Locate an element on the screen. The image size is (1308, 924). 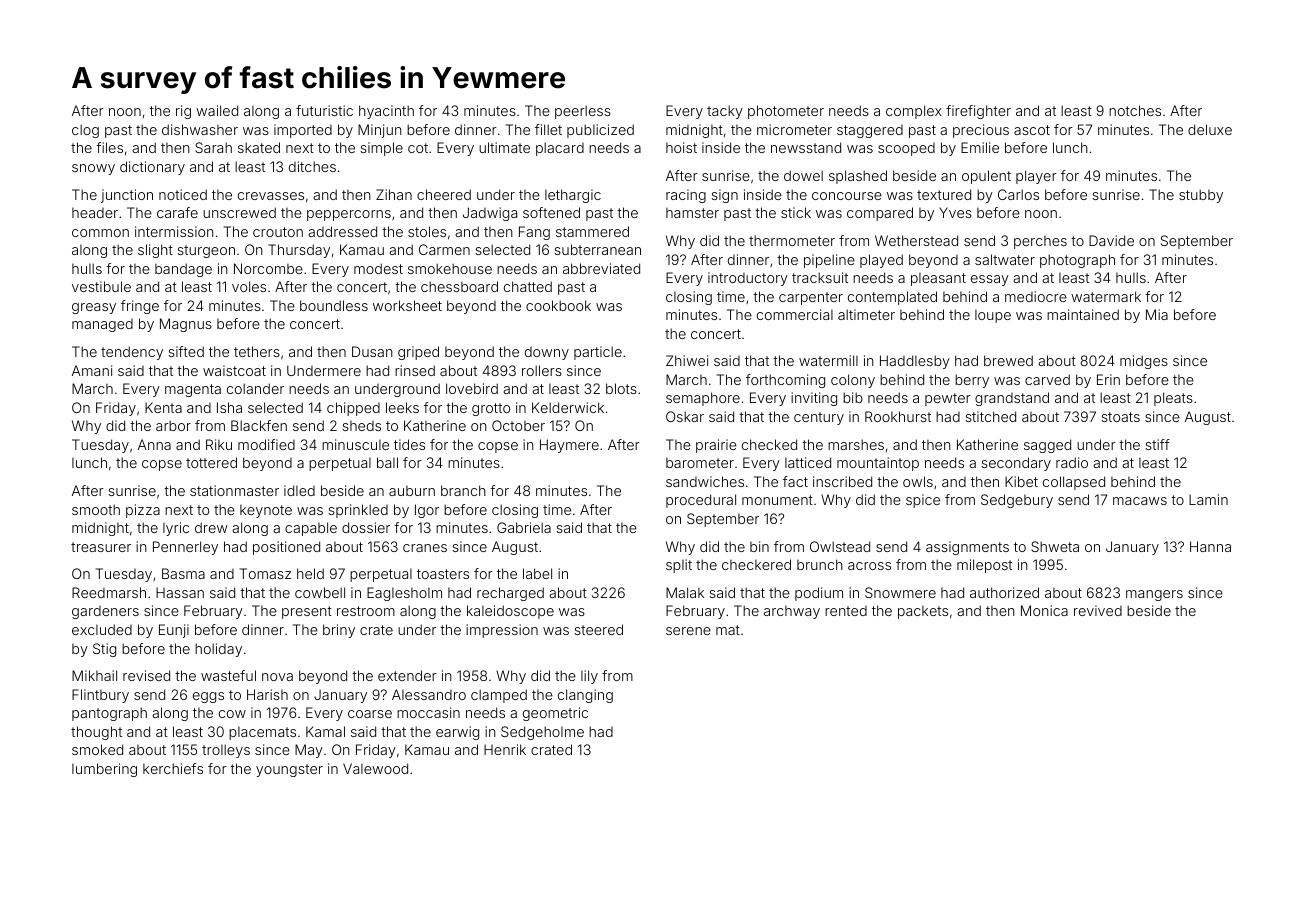
dishwasher is located at coordinates (200, 129).
